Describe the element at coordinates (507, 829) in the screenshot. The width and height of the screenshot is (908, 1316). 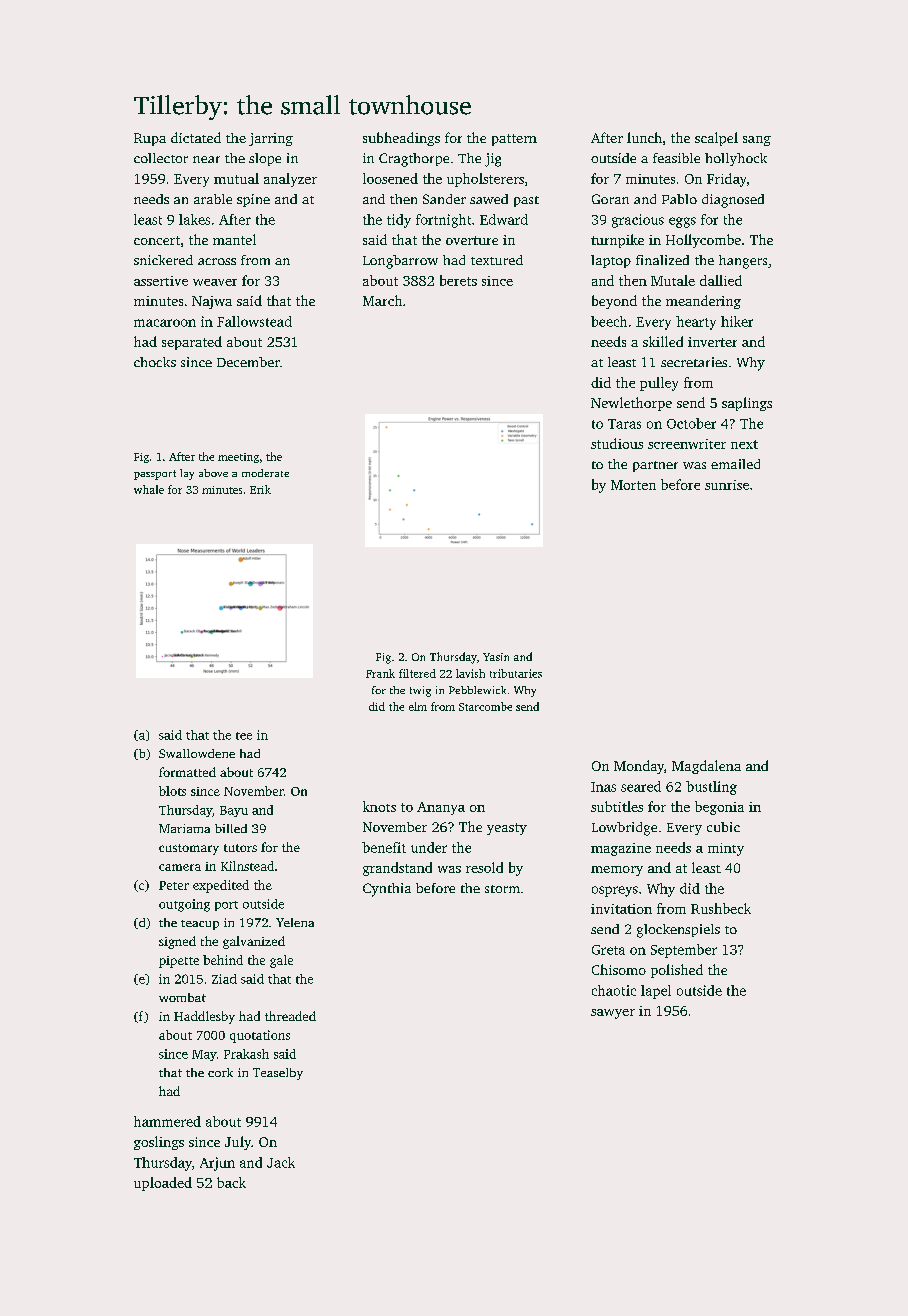
I see `yeasty` at that location.
